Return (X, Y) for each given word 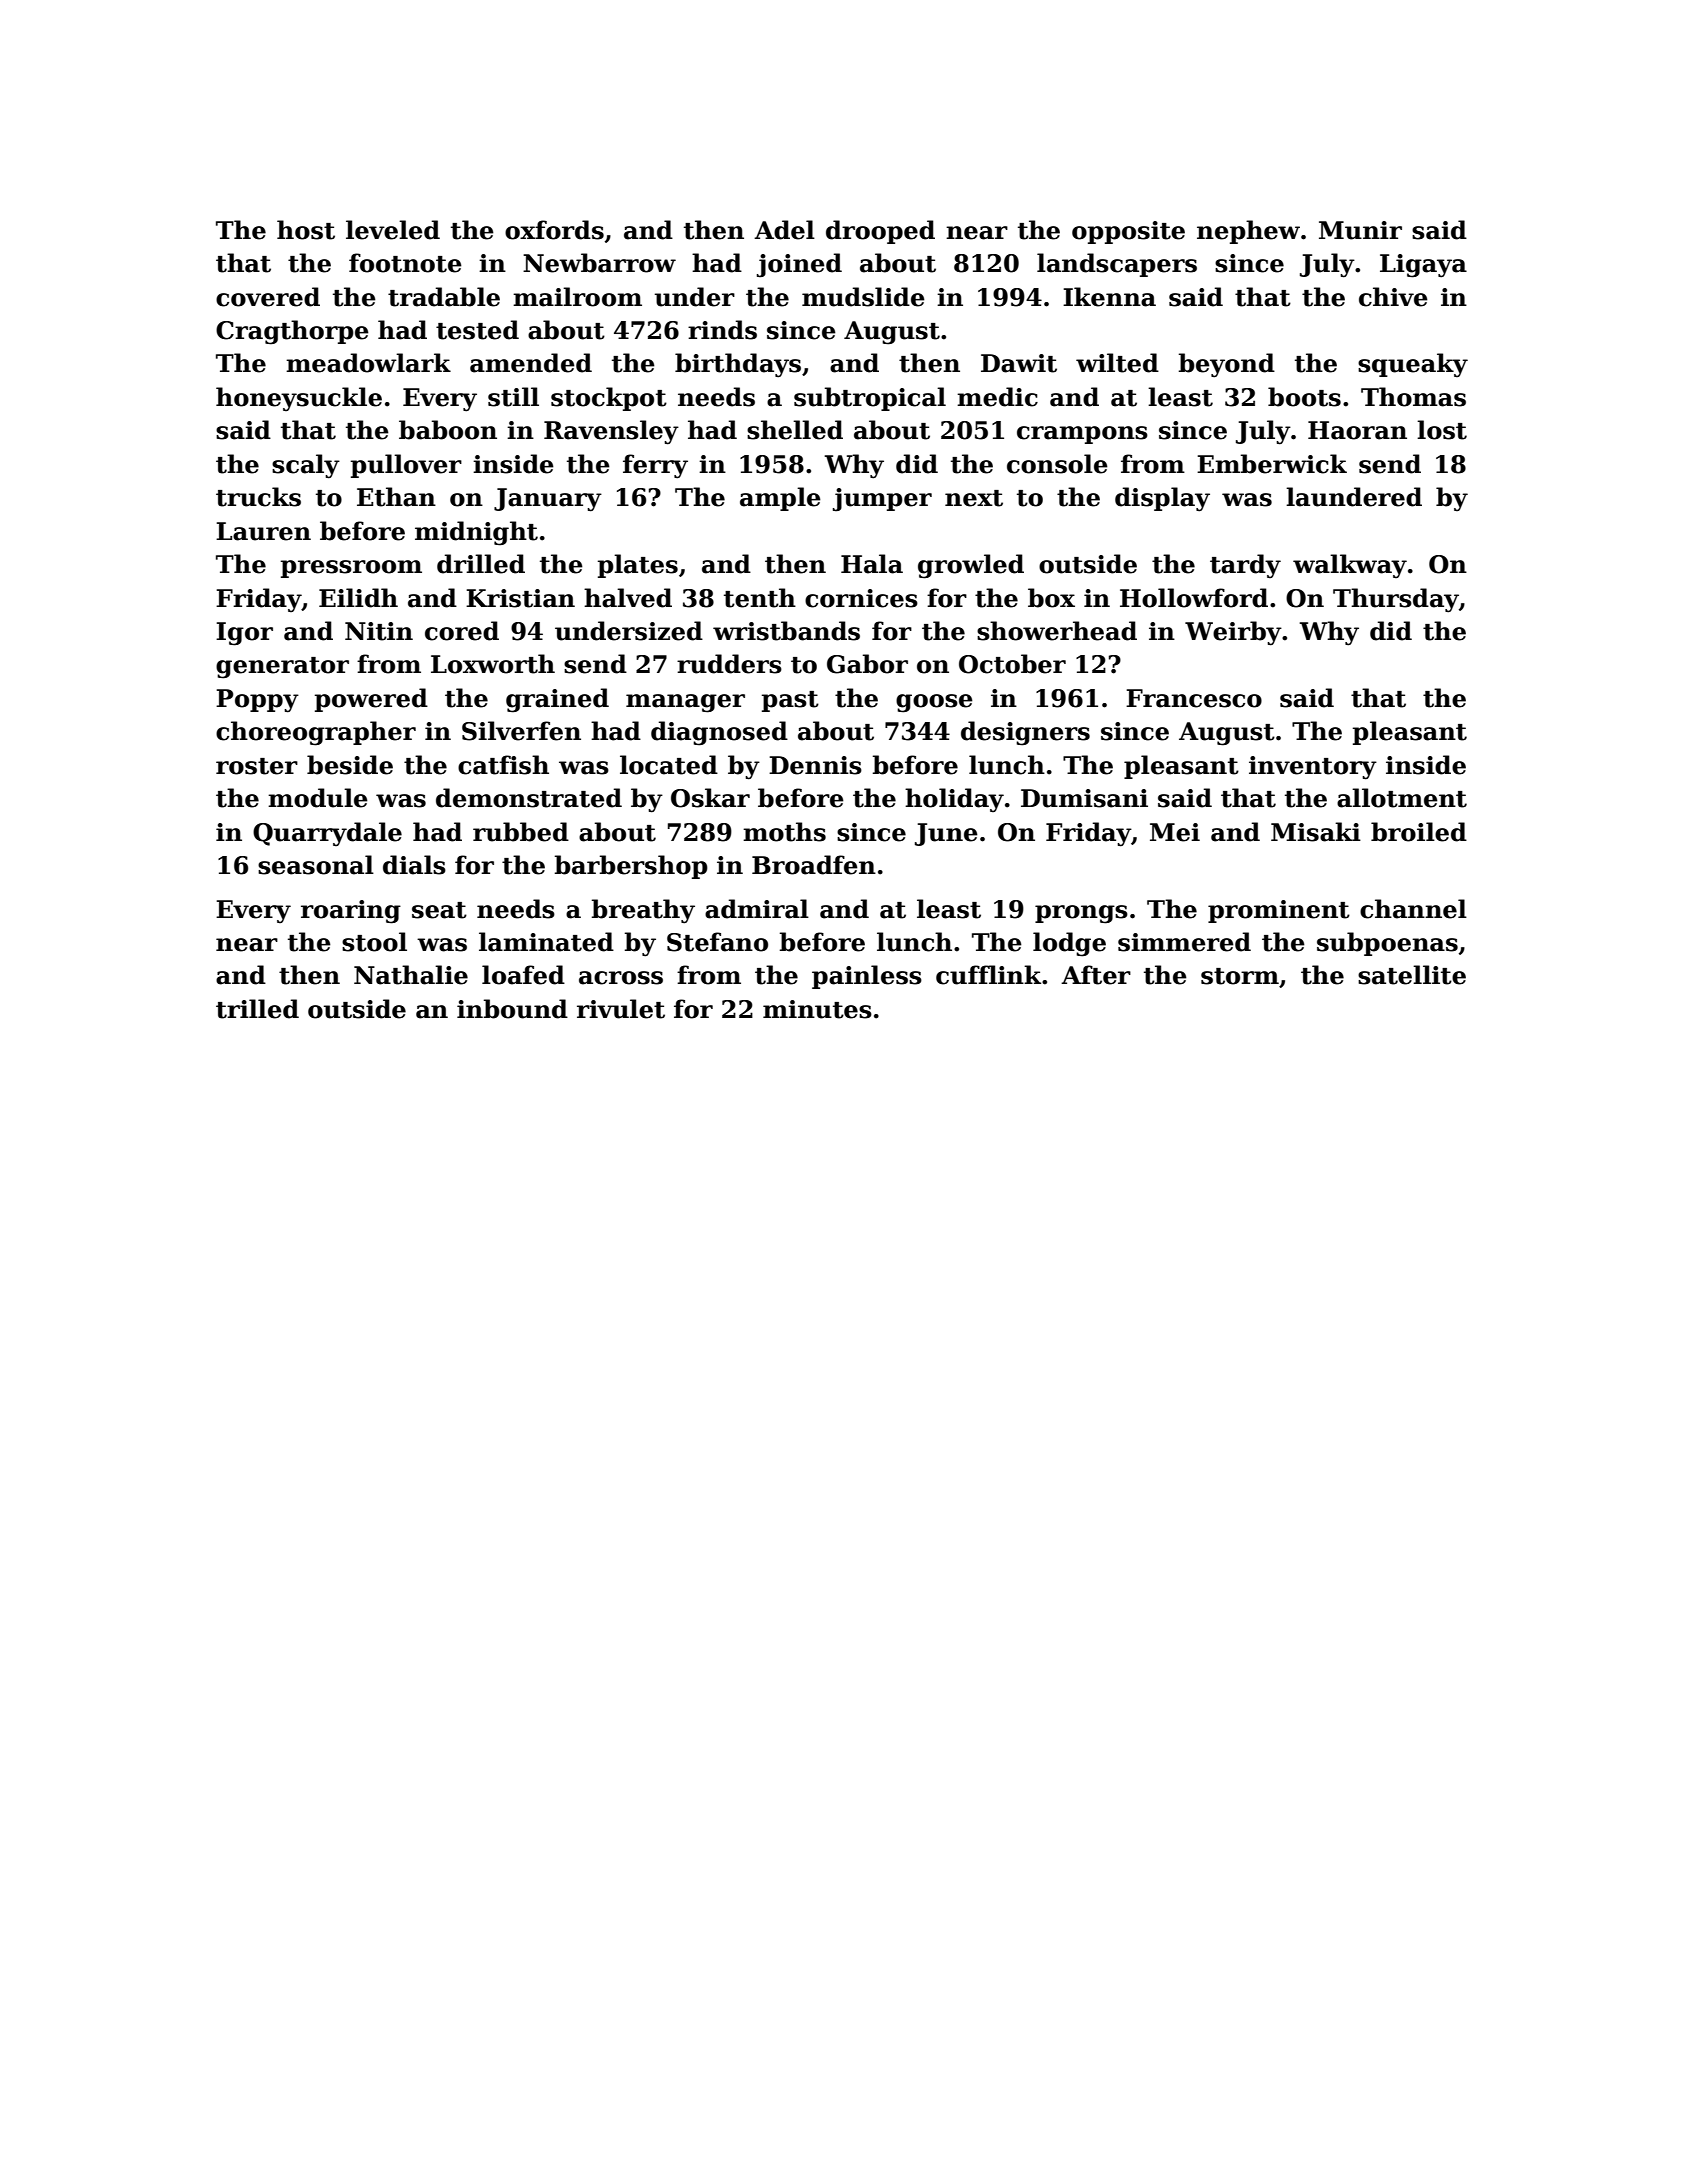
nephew (1248, 232)
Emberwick (1272, 464)
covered (268, 297)
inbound (512, 1009)
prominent (1279, 911)
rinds (722, 330)
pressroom (351, 569)
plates (638, 566)
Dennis (815, 765)
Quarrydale (327, 834)
